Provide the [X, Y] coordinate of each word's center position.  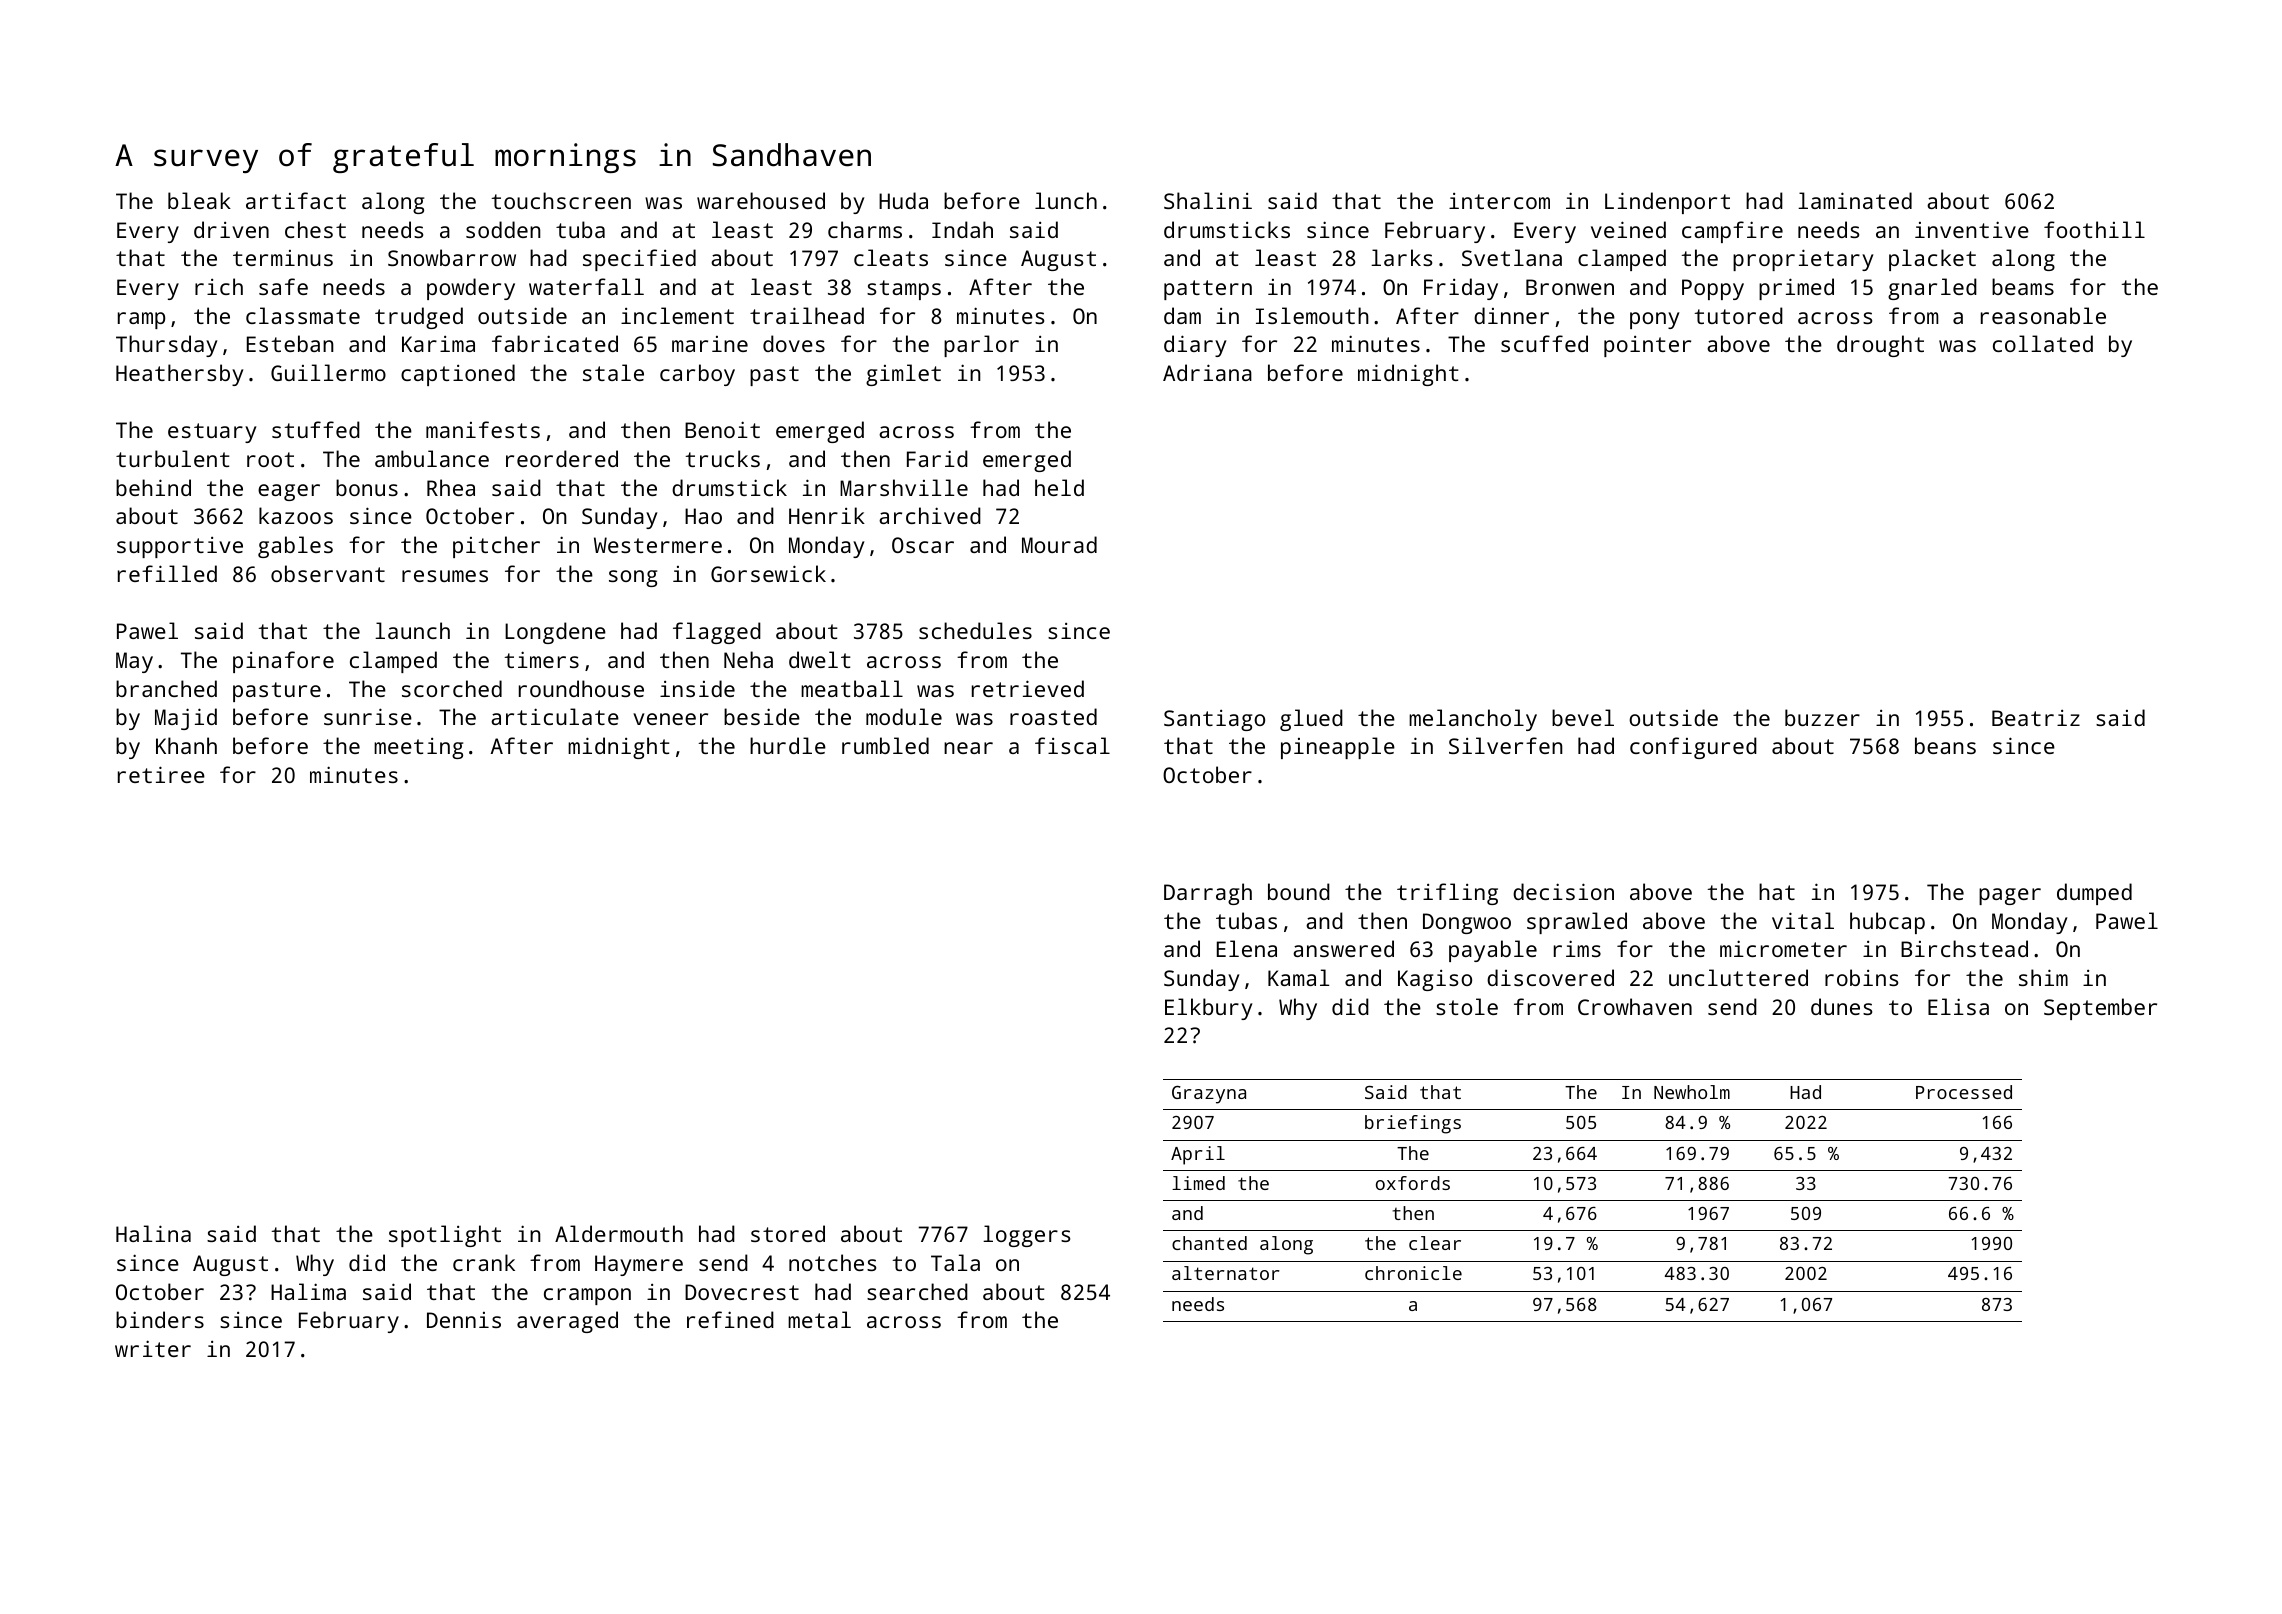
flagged [717, 633]
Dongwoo [1467, 923]
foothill [2094, 229]
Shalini [1208, 200]
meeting [418, 748]
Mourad [1059, 544]
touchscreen [561, 200]
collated [2043, 343]
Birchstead [1964, 948]
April [1198, 1155]
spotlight [445, 1236]
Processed [1964, 1092]
